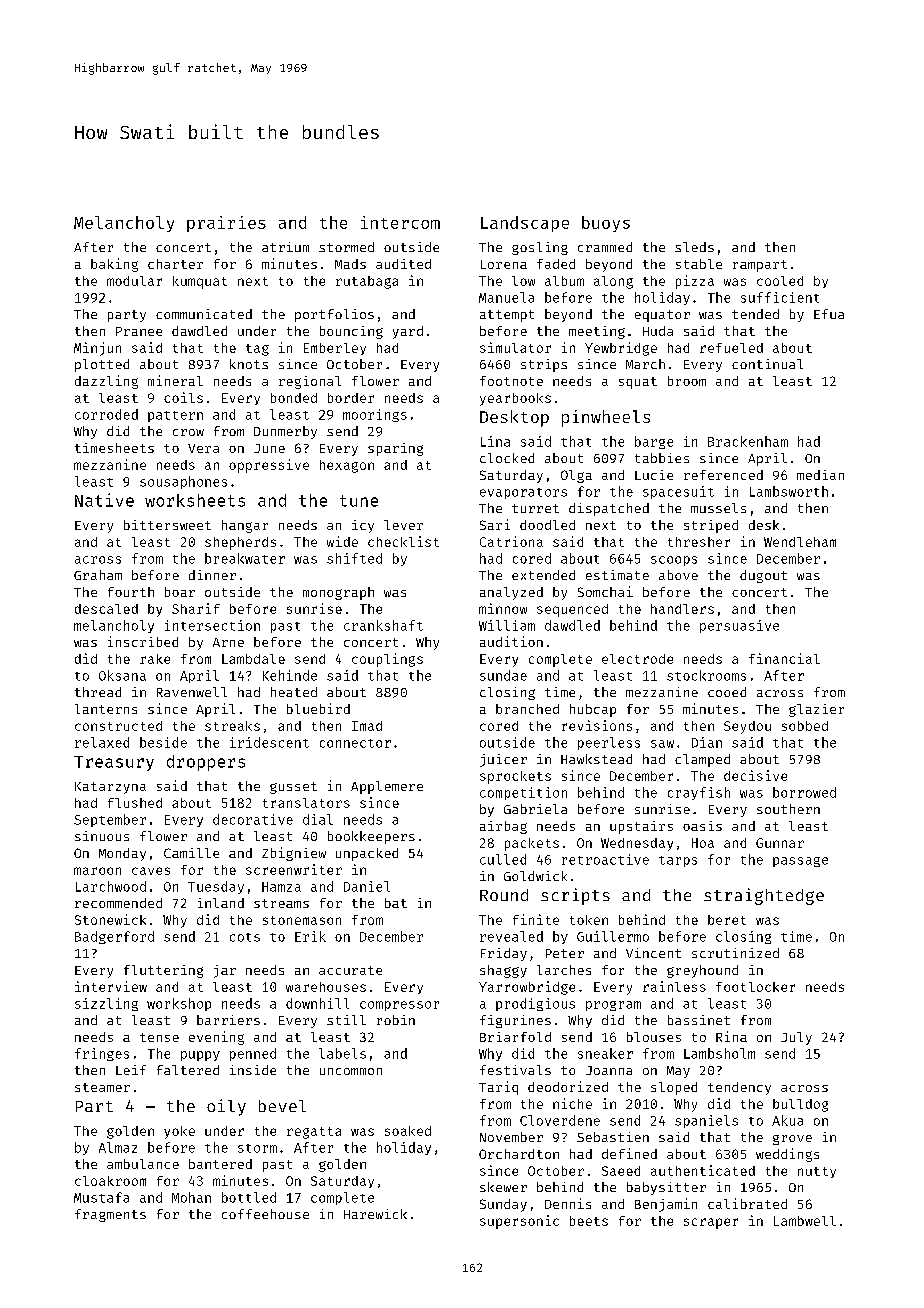  What do you see at coordinates (764, 896) in the image?
I see `straightedge` at bounding box center [764, 896].
